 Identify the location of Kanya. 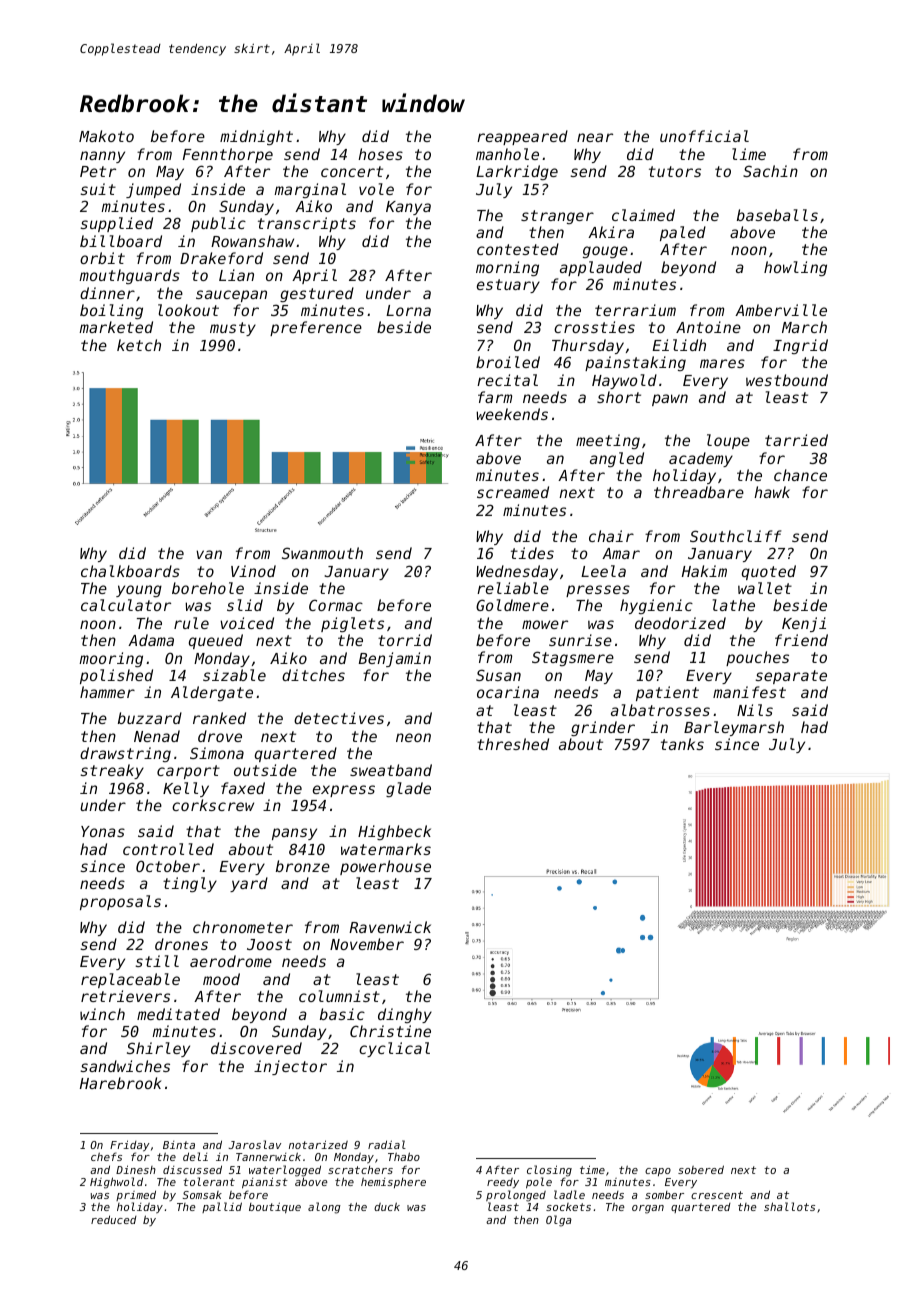
(408, 208).
